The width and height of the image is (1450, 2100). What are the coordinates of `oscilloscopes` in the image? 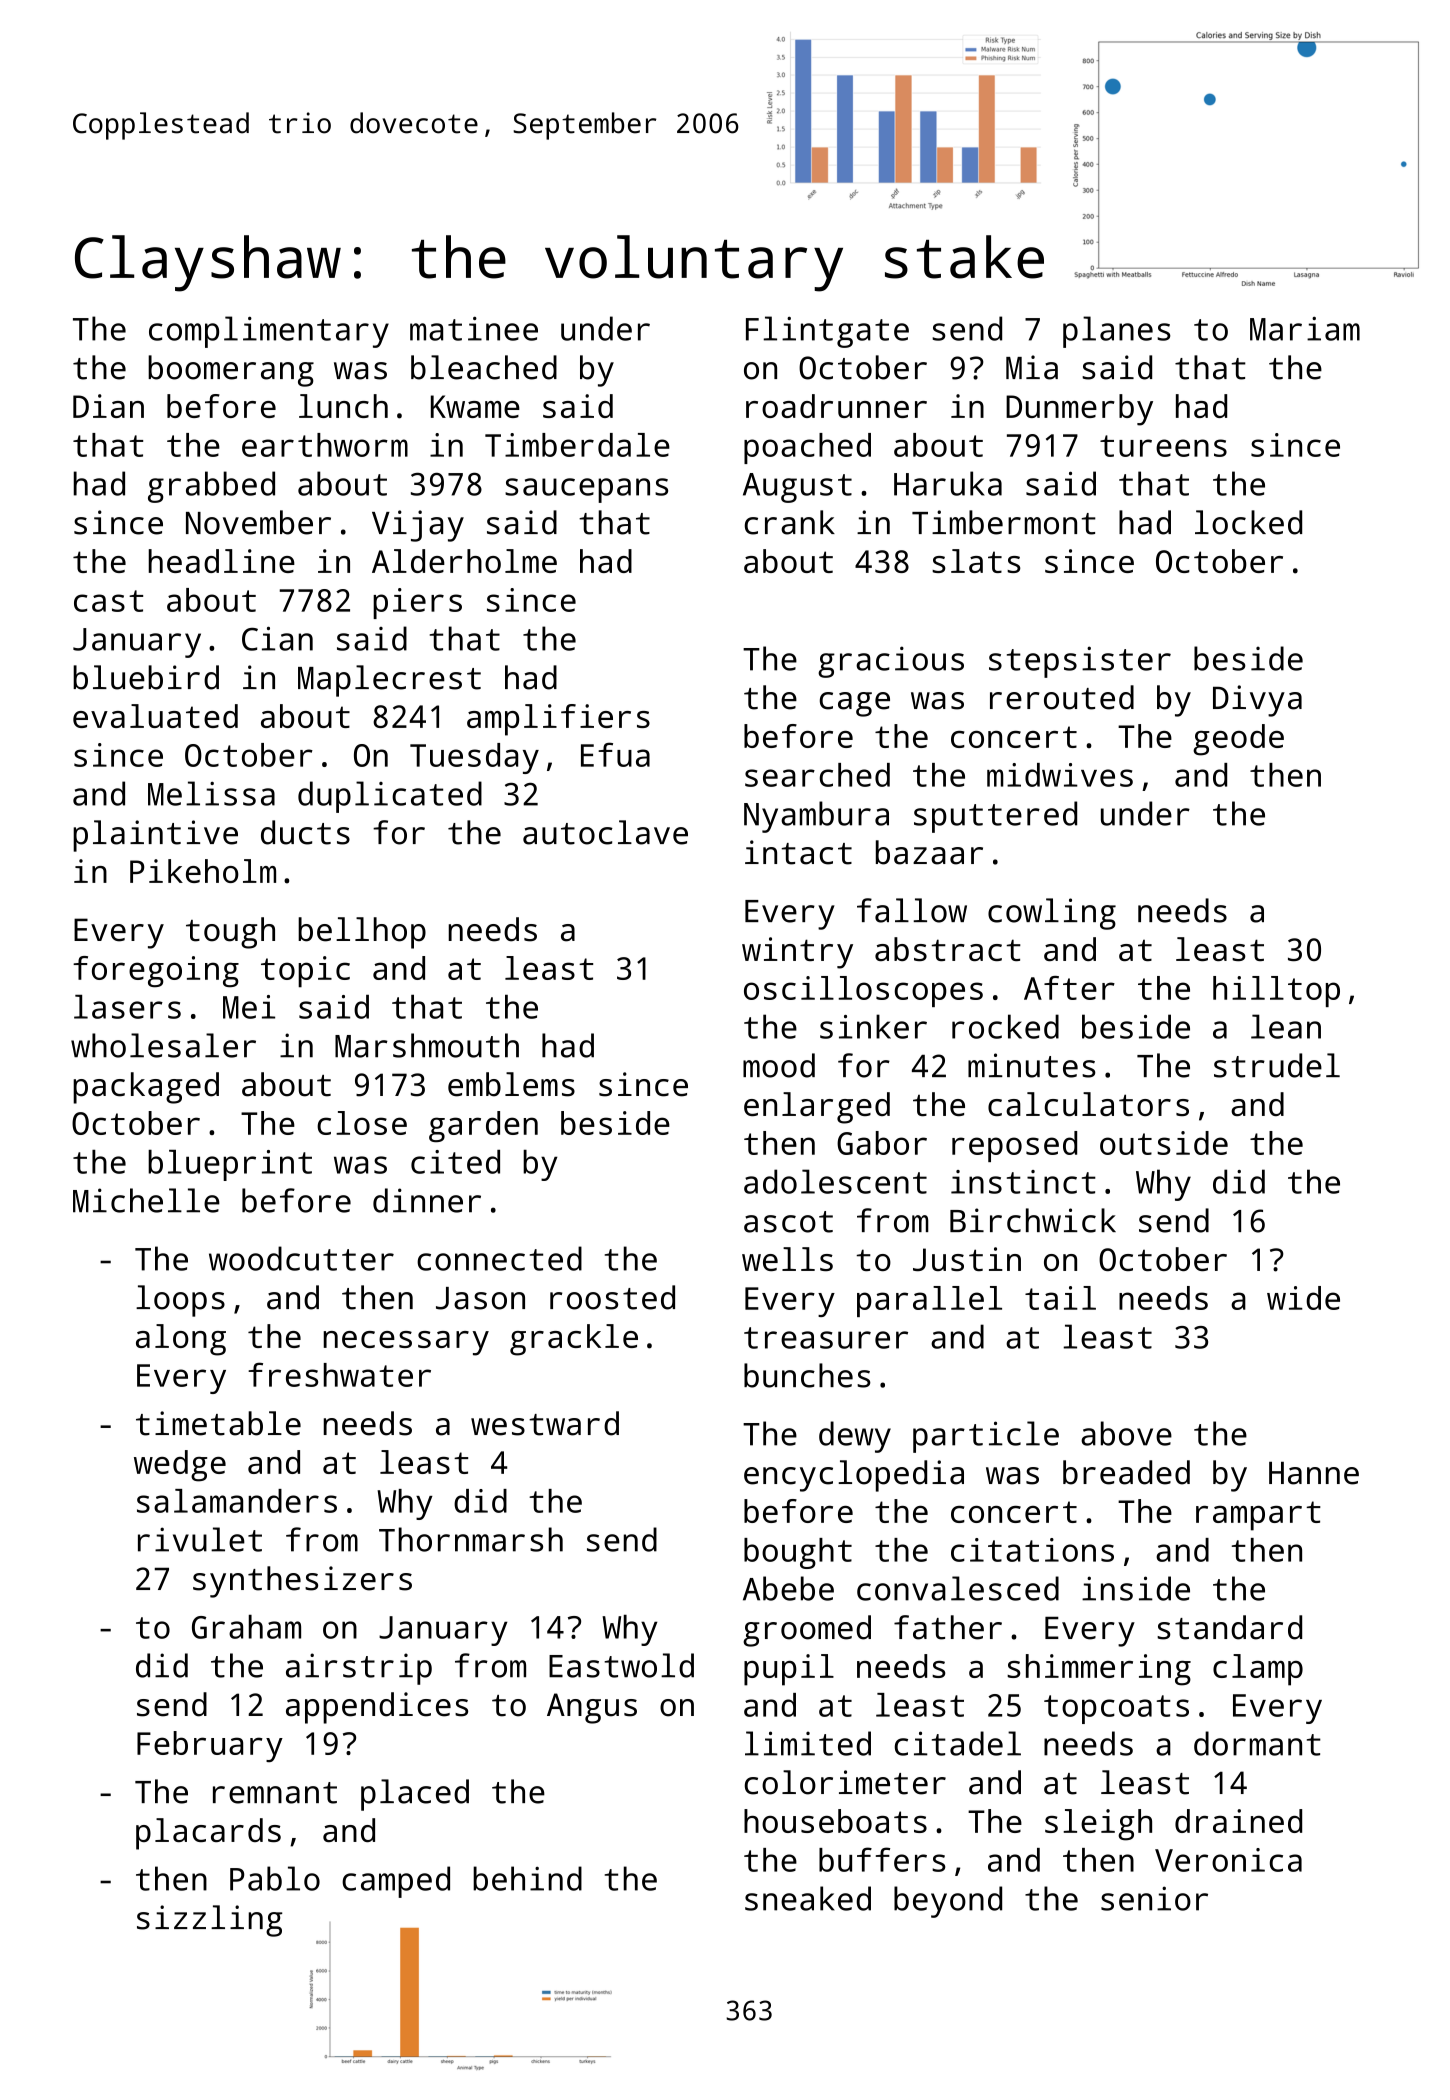 It's located at (863, 991).
